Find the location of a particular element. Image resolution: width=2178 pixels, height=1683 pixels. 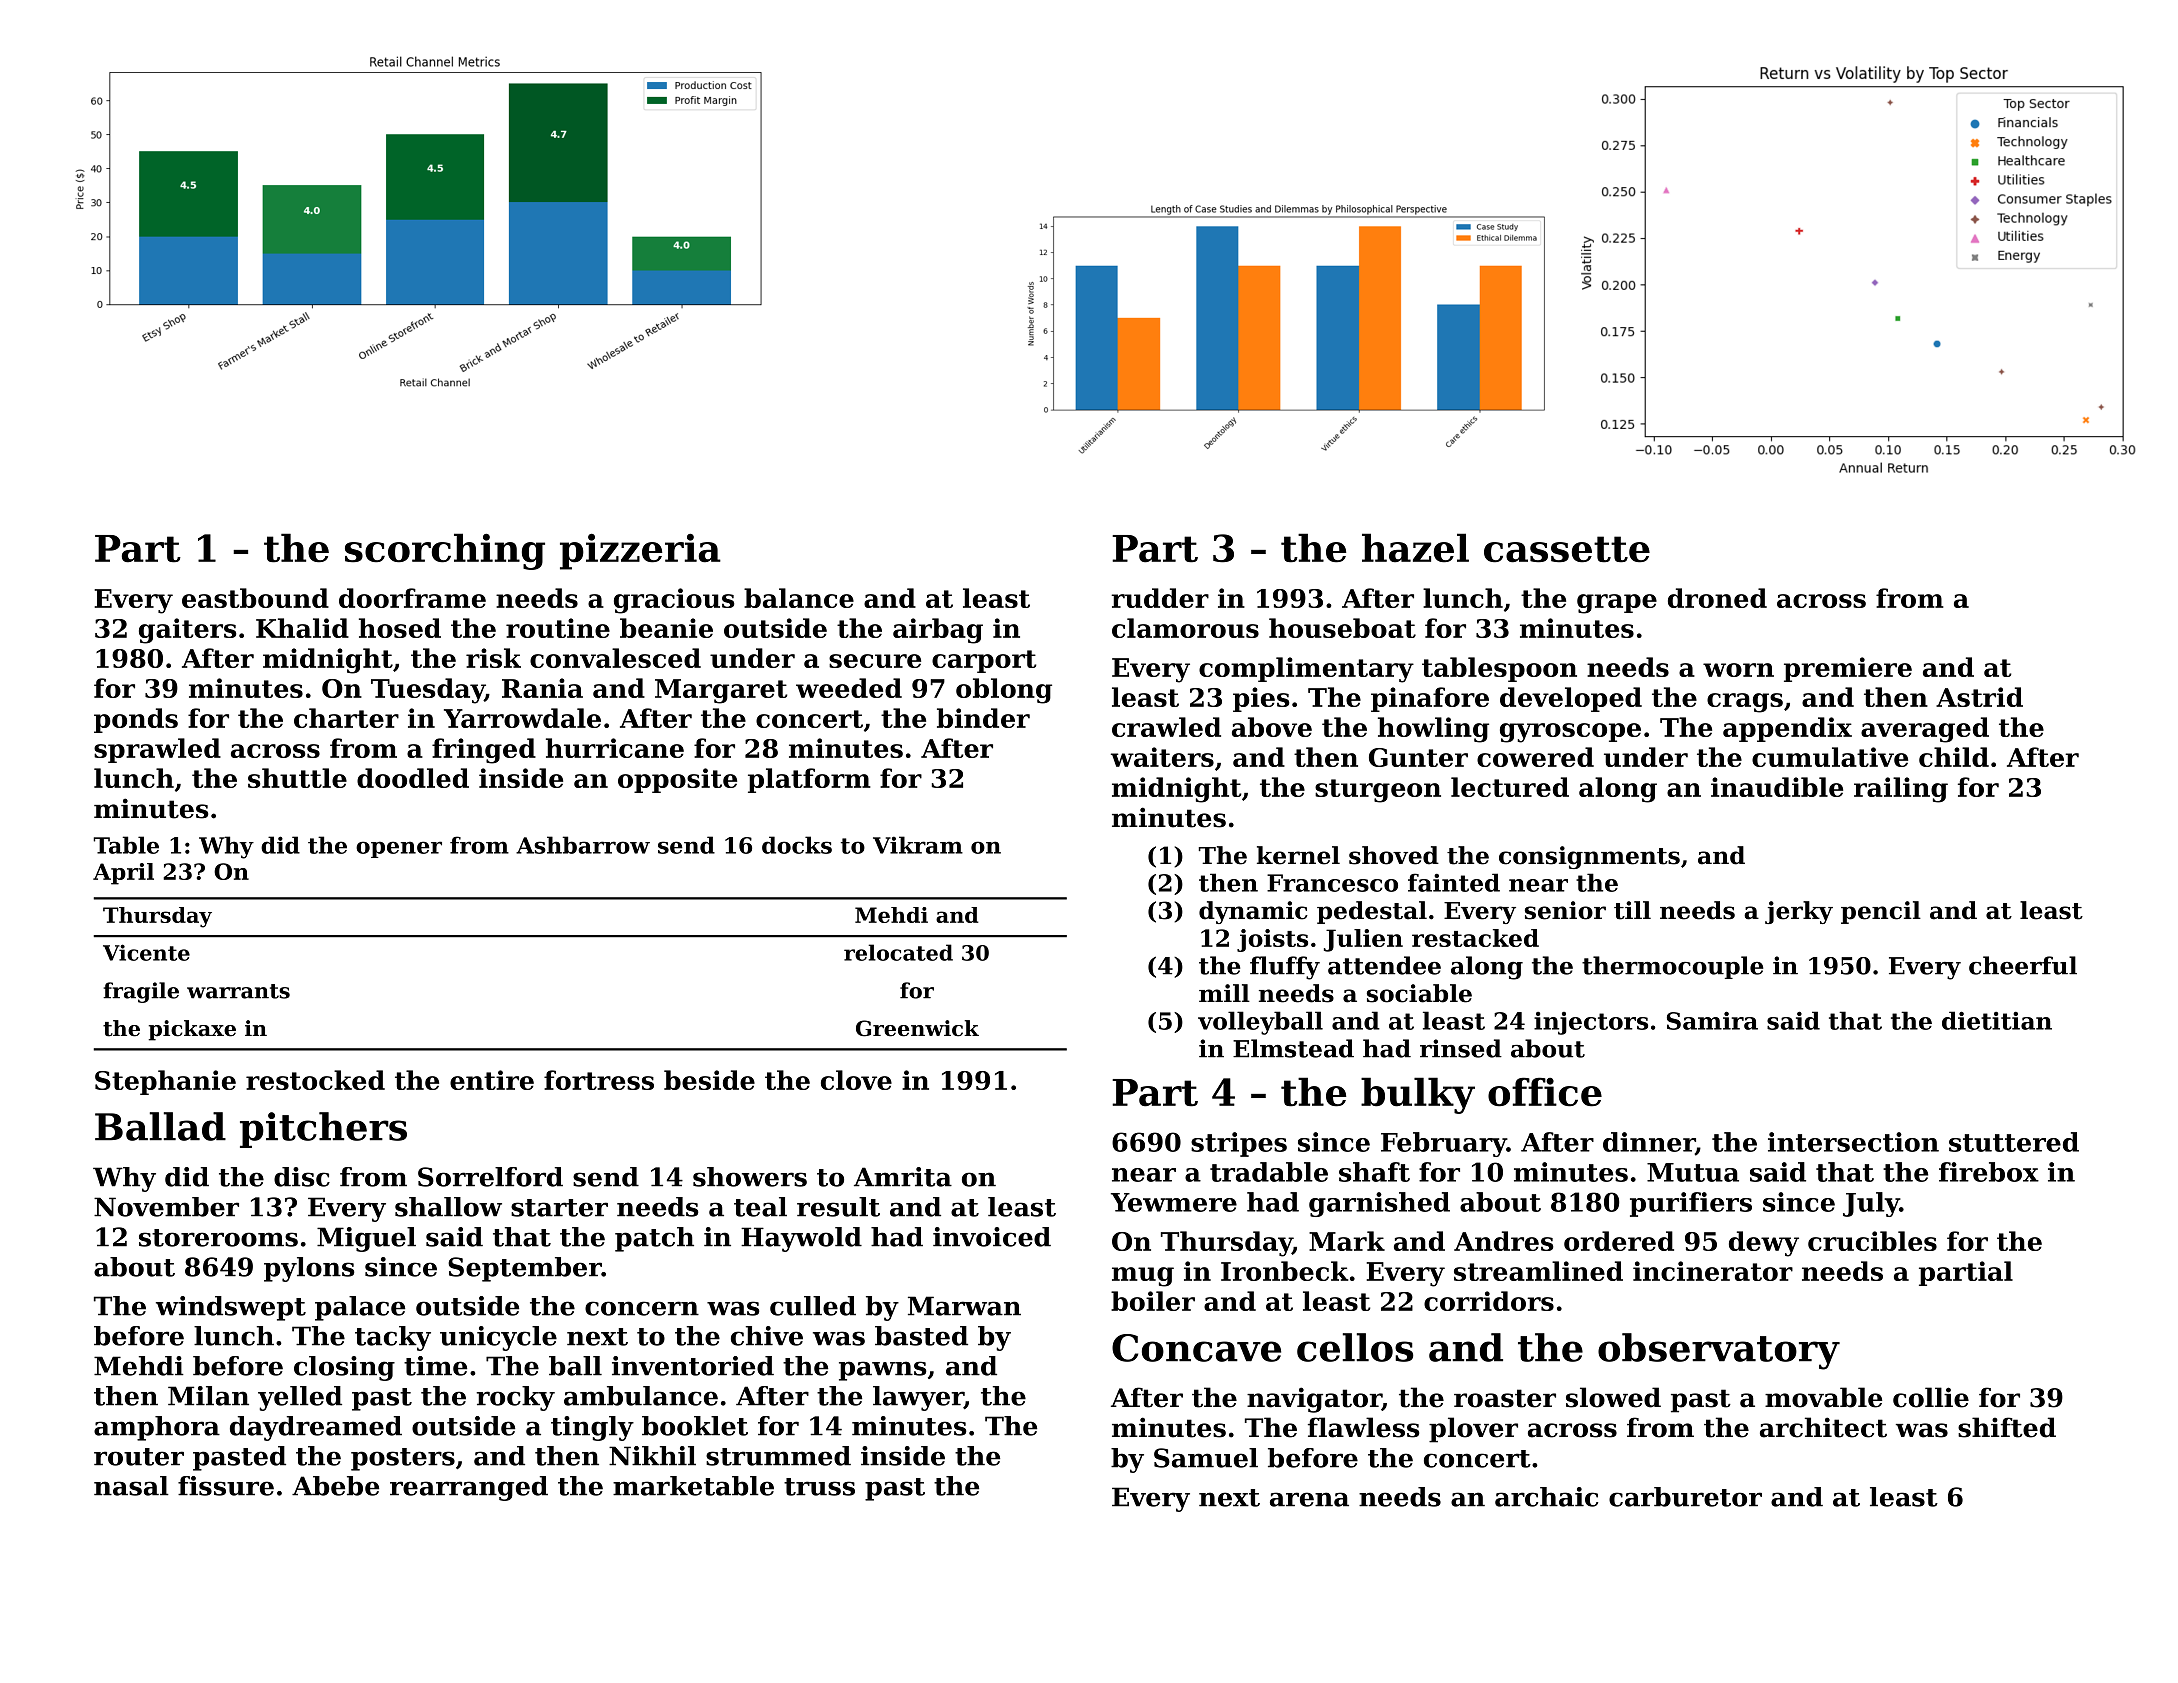

rudder is located at coordinates (1160, 598).
